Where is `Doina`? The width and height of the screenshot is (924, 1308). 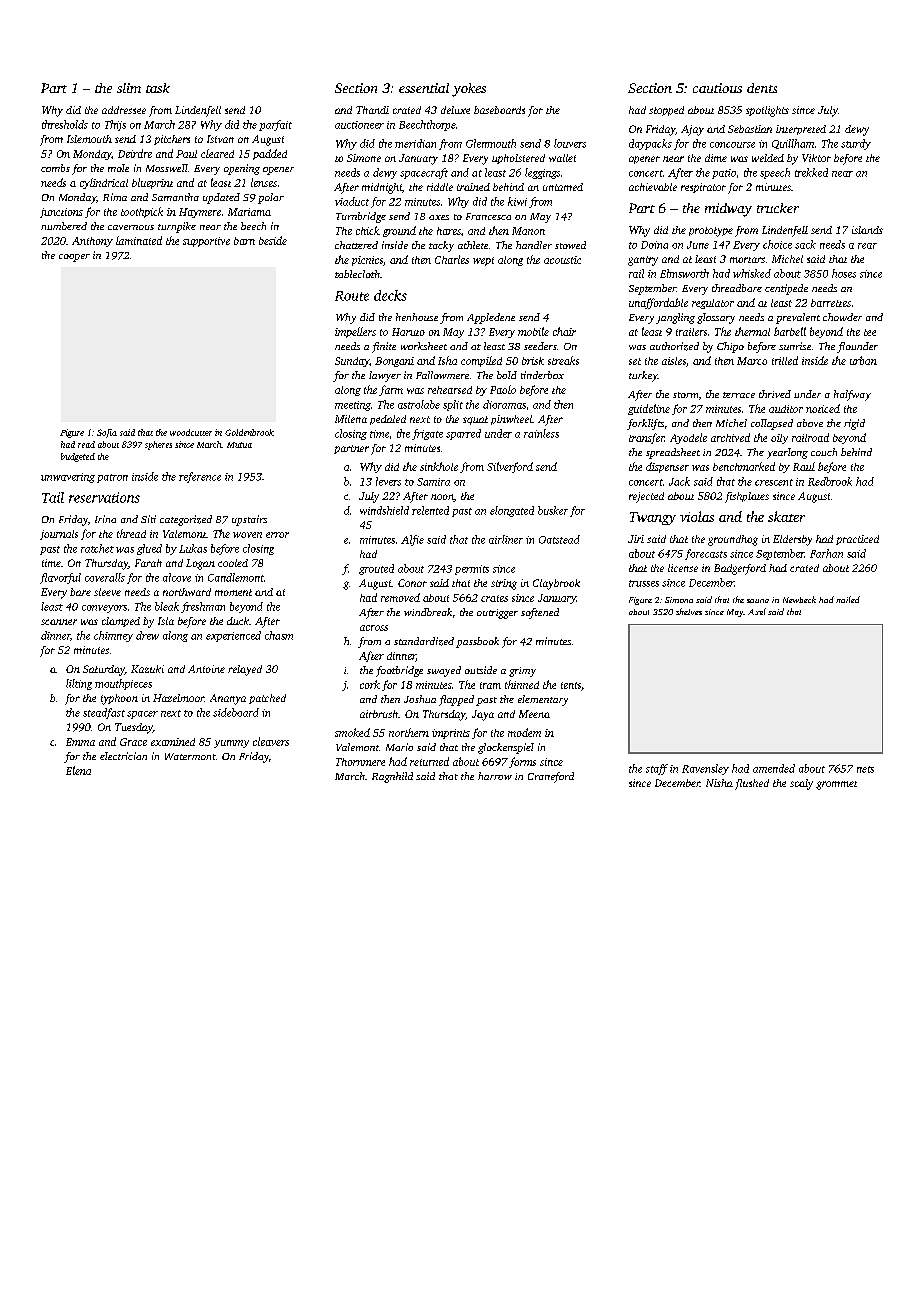 Doina is located at coordinates (654, 245).
